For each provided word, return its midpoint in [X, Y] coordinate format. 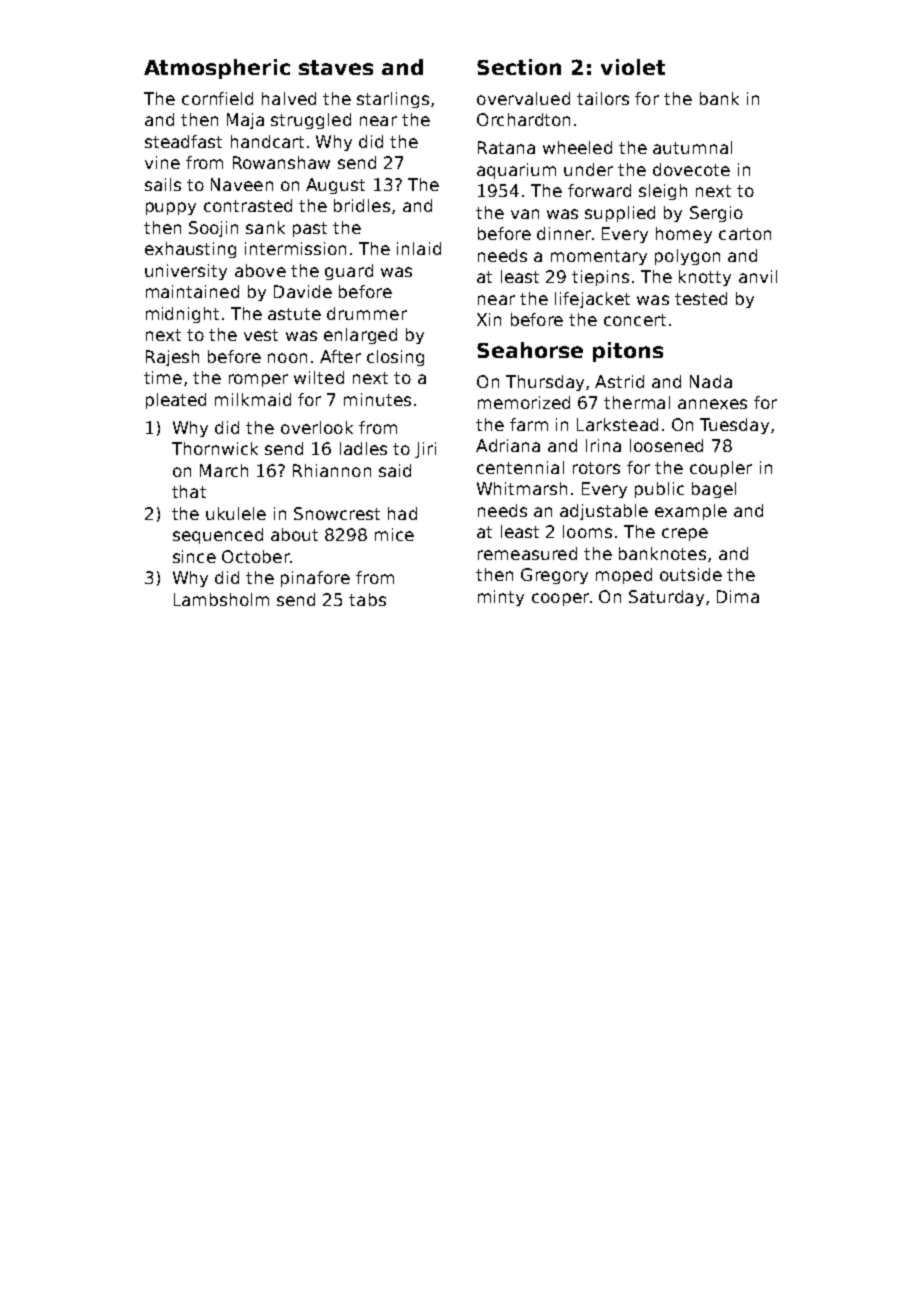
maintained [192, 291]
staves [336, 67]
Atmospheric [217, 69]
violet [633, 67]
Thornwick [215, 448]
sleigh [663, 192]
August [335, 186]
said [395, 470]
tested [701, 298]
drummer [367, 313]
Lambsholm [221, 599]
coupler [721, 469]
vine [162, 162]
